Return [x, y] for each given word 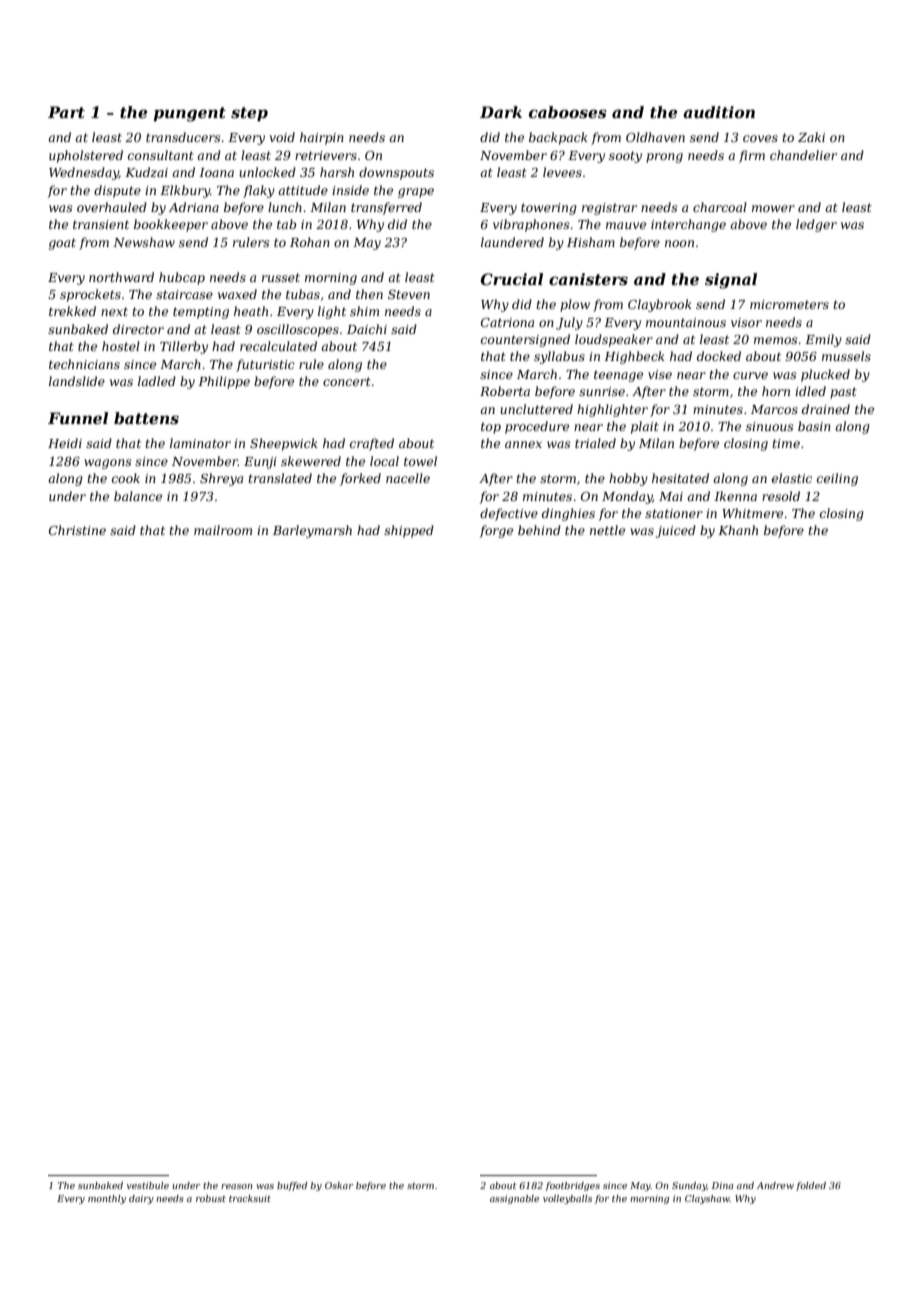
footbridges [572, 1186]
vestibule [148, 1185]
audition [719, 112]
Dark [501, 112]
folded [811, 1186]
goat [62, 244]
